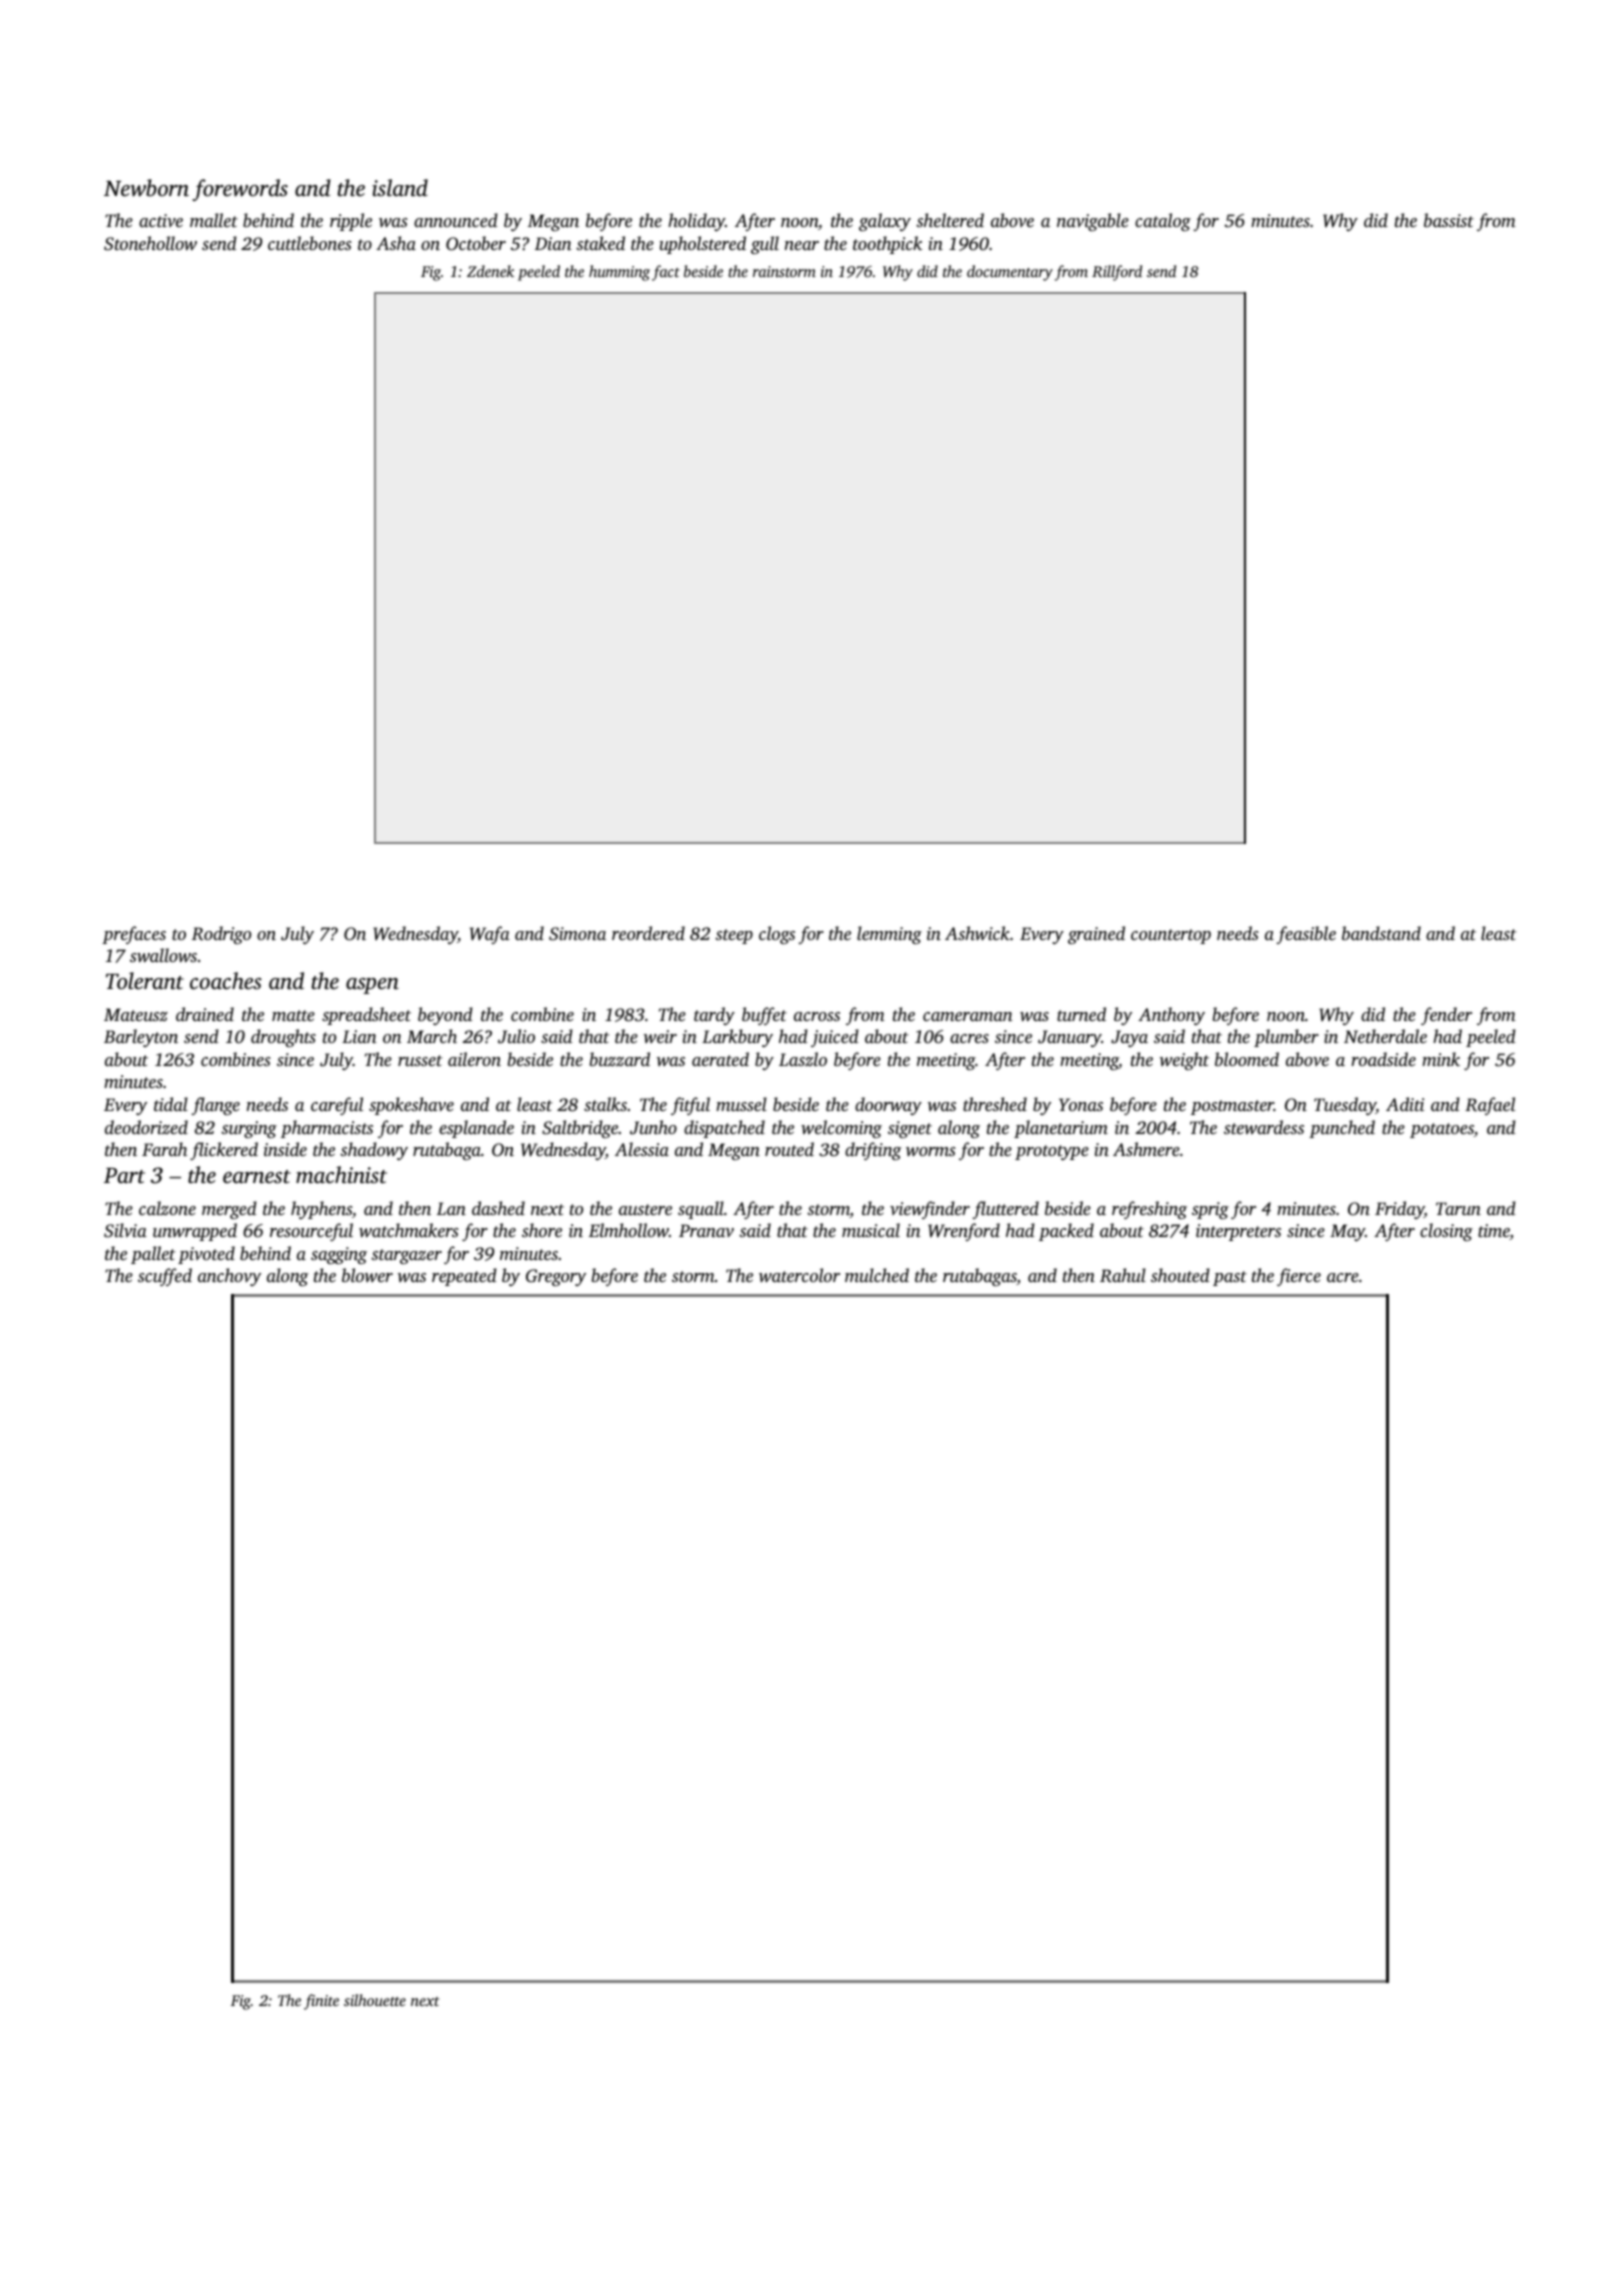 The width and height of the screenshot is (1620, 2292). Describe the element at coordinates (1163, 222) in the screenshot. I see `catalog` at that location.
